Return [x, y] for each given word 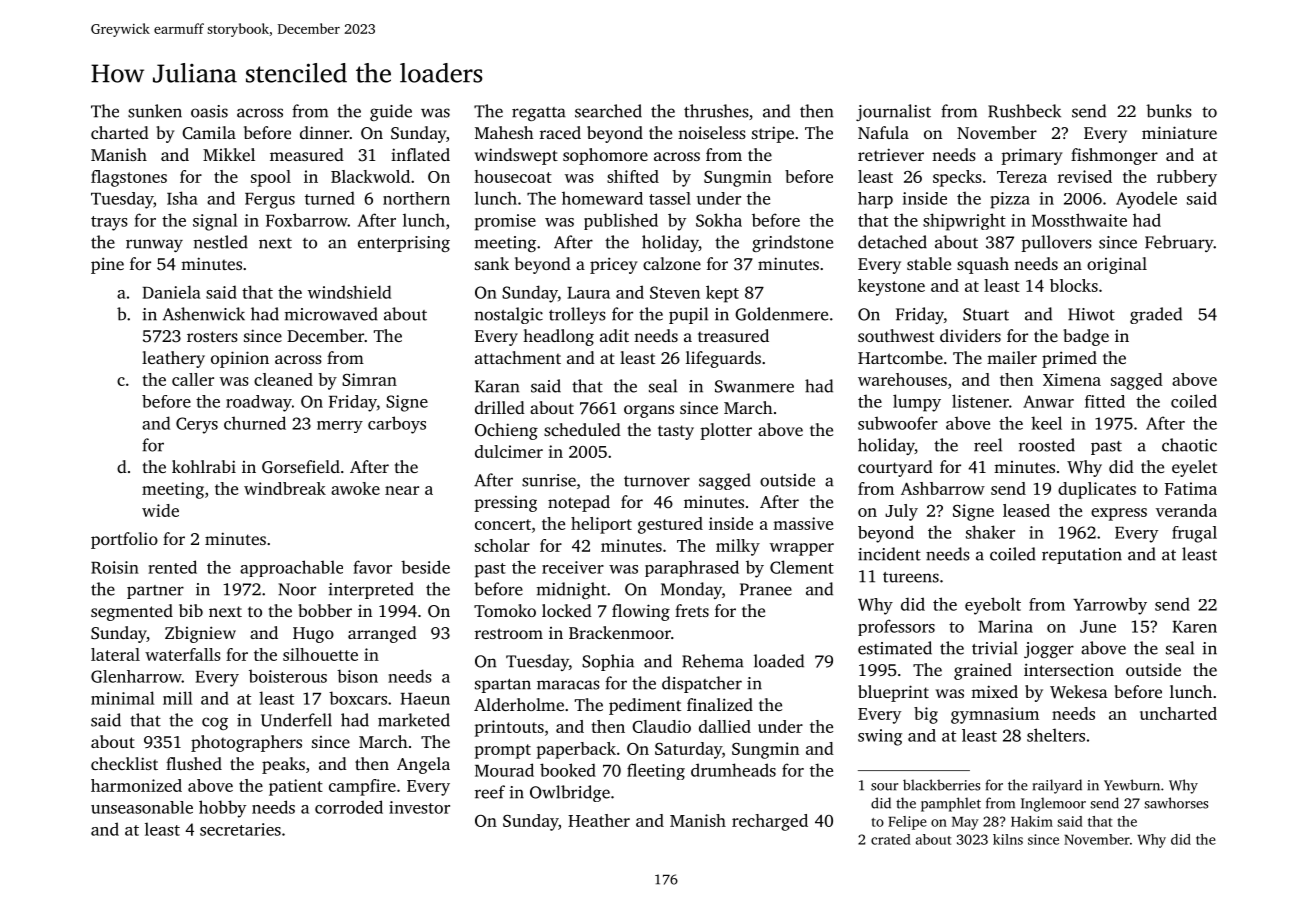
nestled [221, 242]
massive [803, 523]
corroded [349, 807]
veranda [1186, 510]
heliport [601, 525]
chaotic [1189, 445]
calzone [672, 263]
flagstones [129, 178]
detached [892, 242]
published [621, 221]
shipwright [964, 222]
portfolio [124, 540]
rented [172, 567]
